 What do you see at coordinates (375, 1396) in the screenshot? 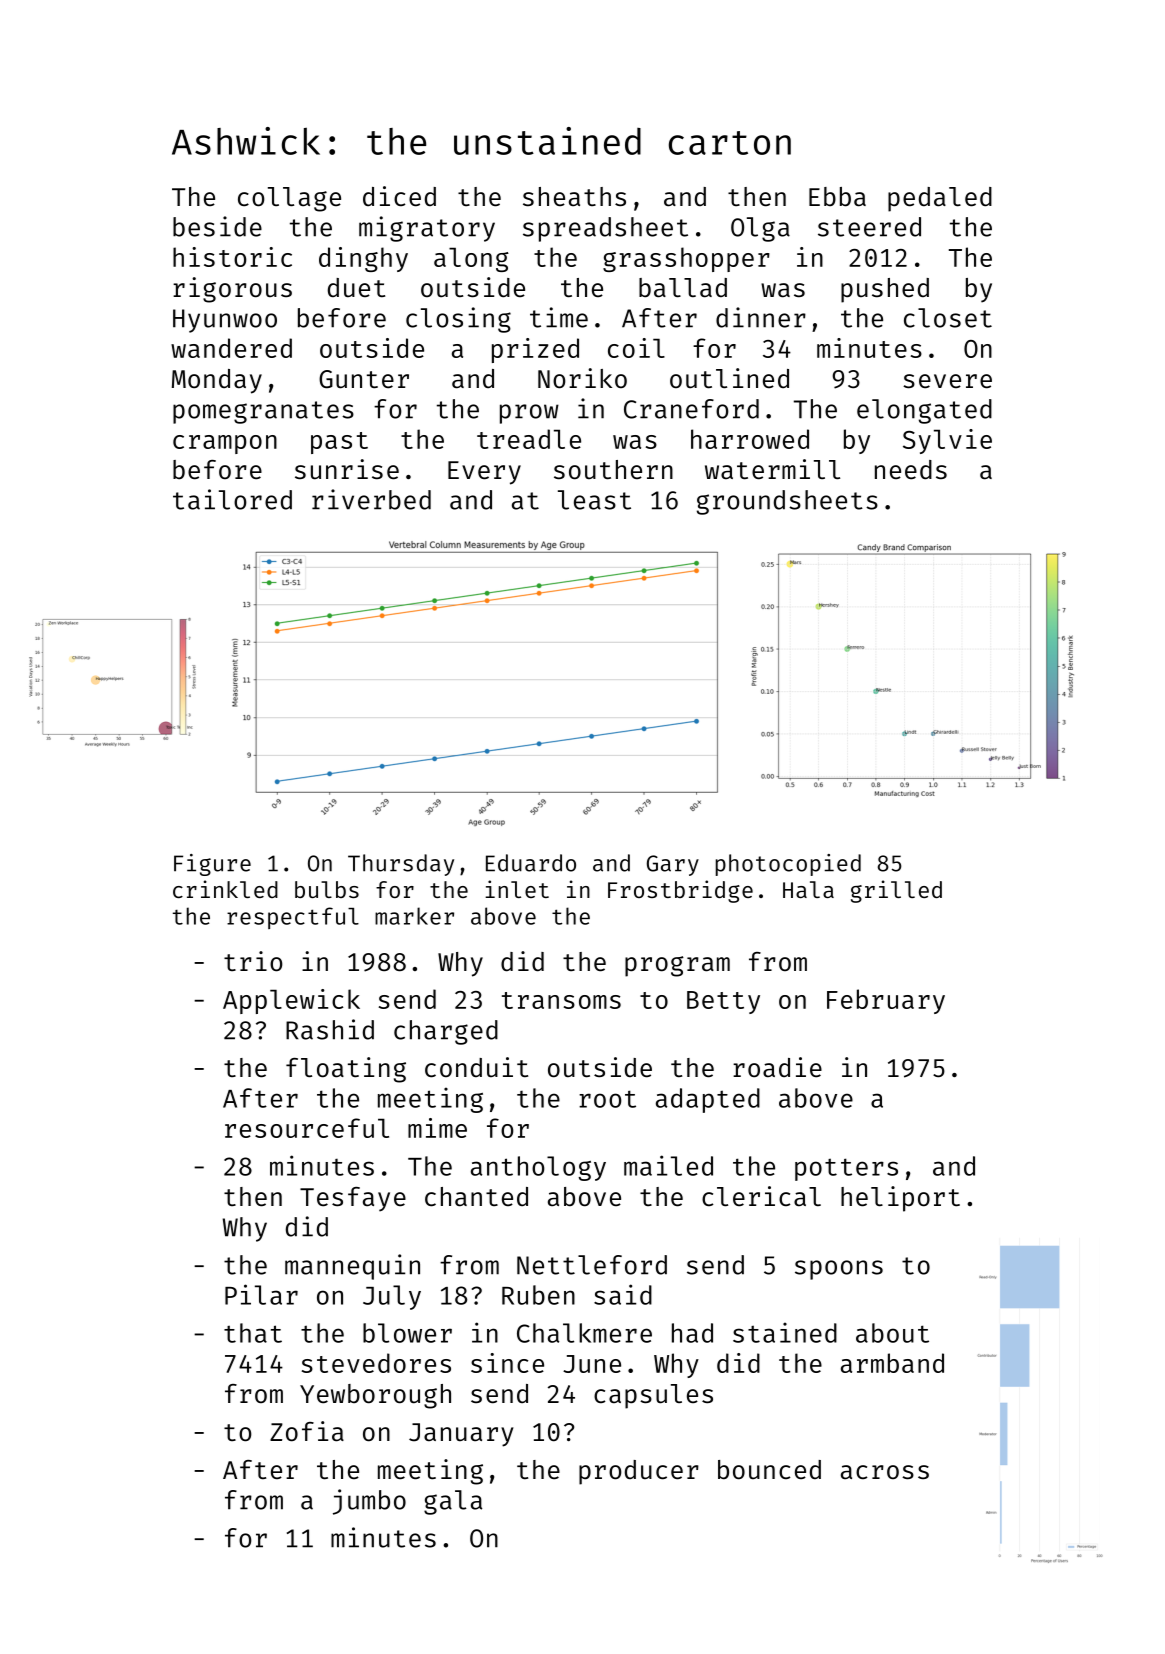
I see `Yewborough` at bounding box center [375, 1396].
